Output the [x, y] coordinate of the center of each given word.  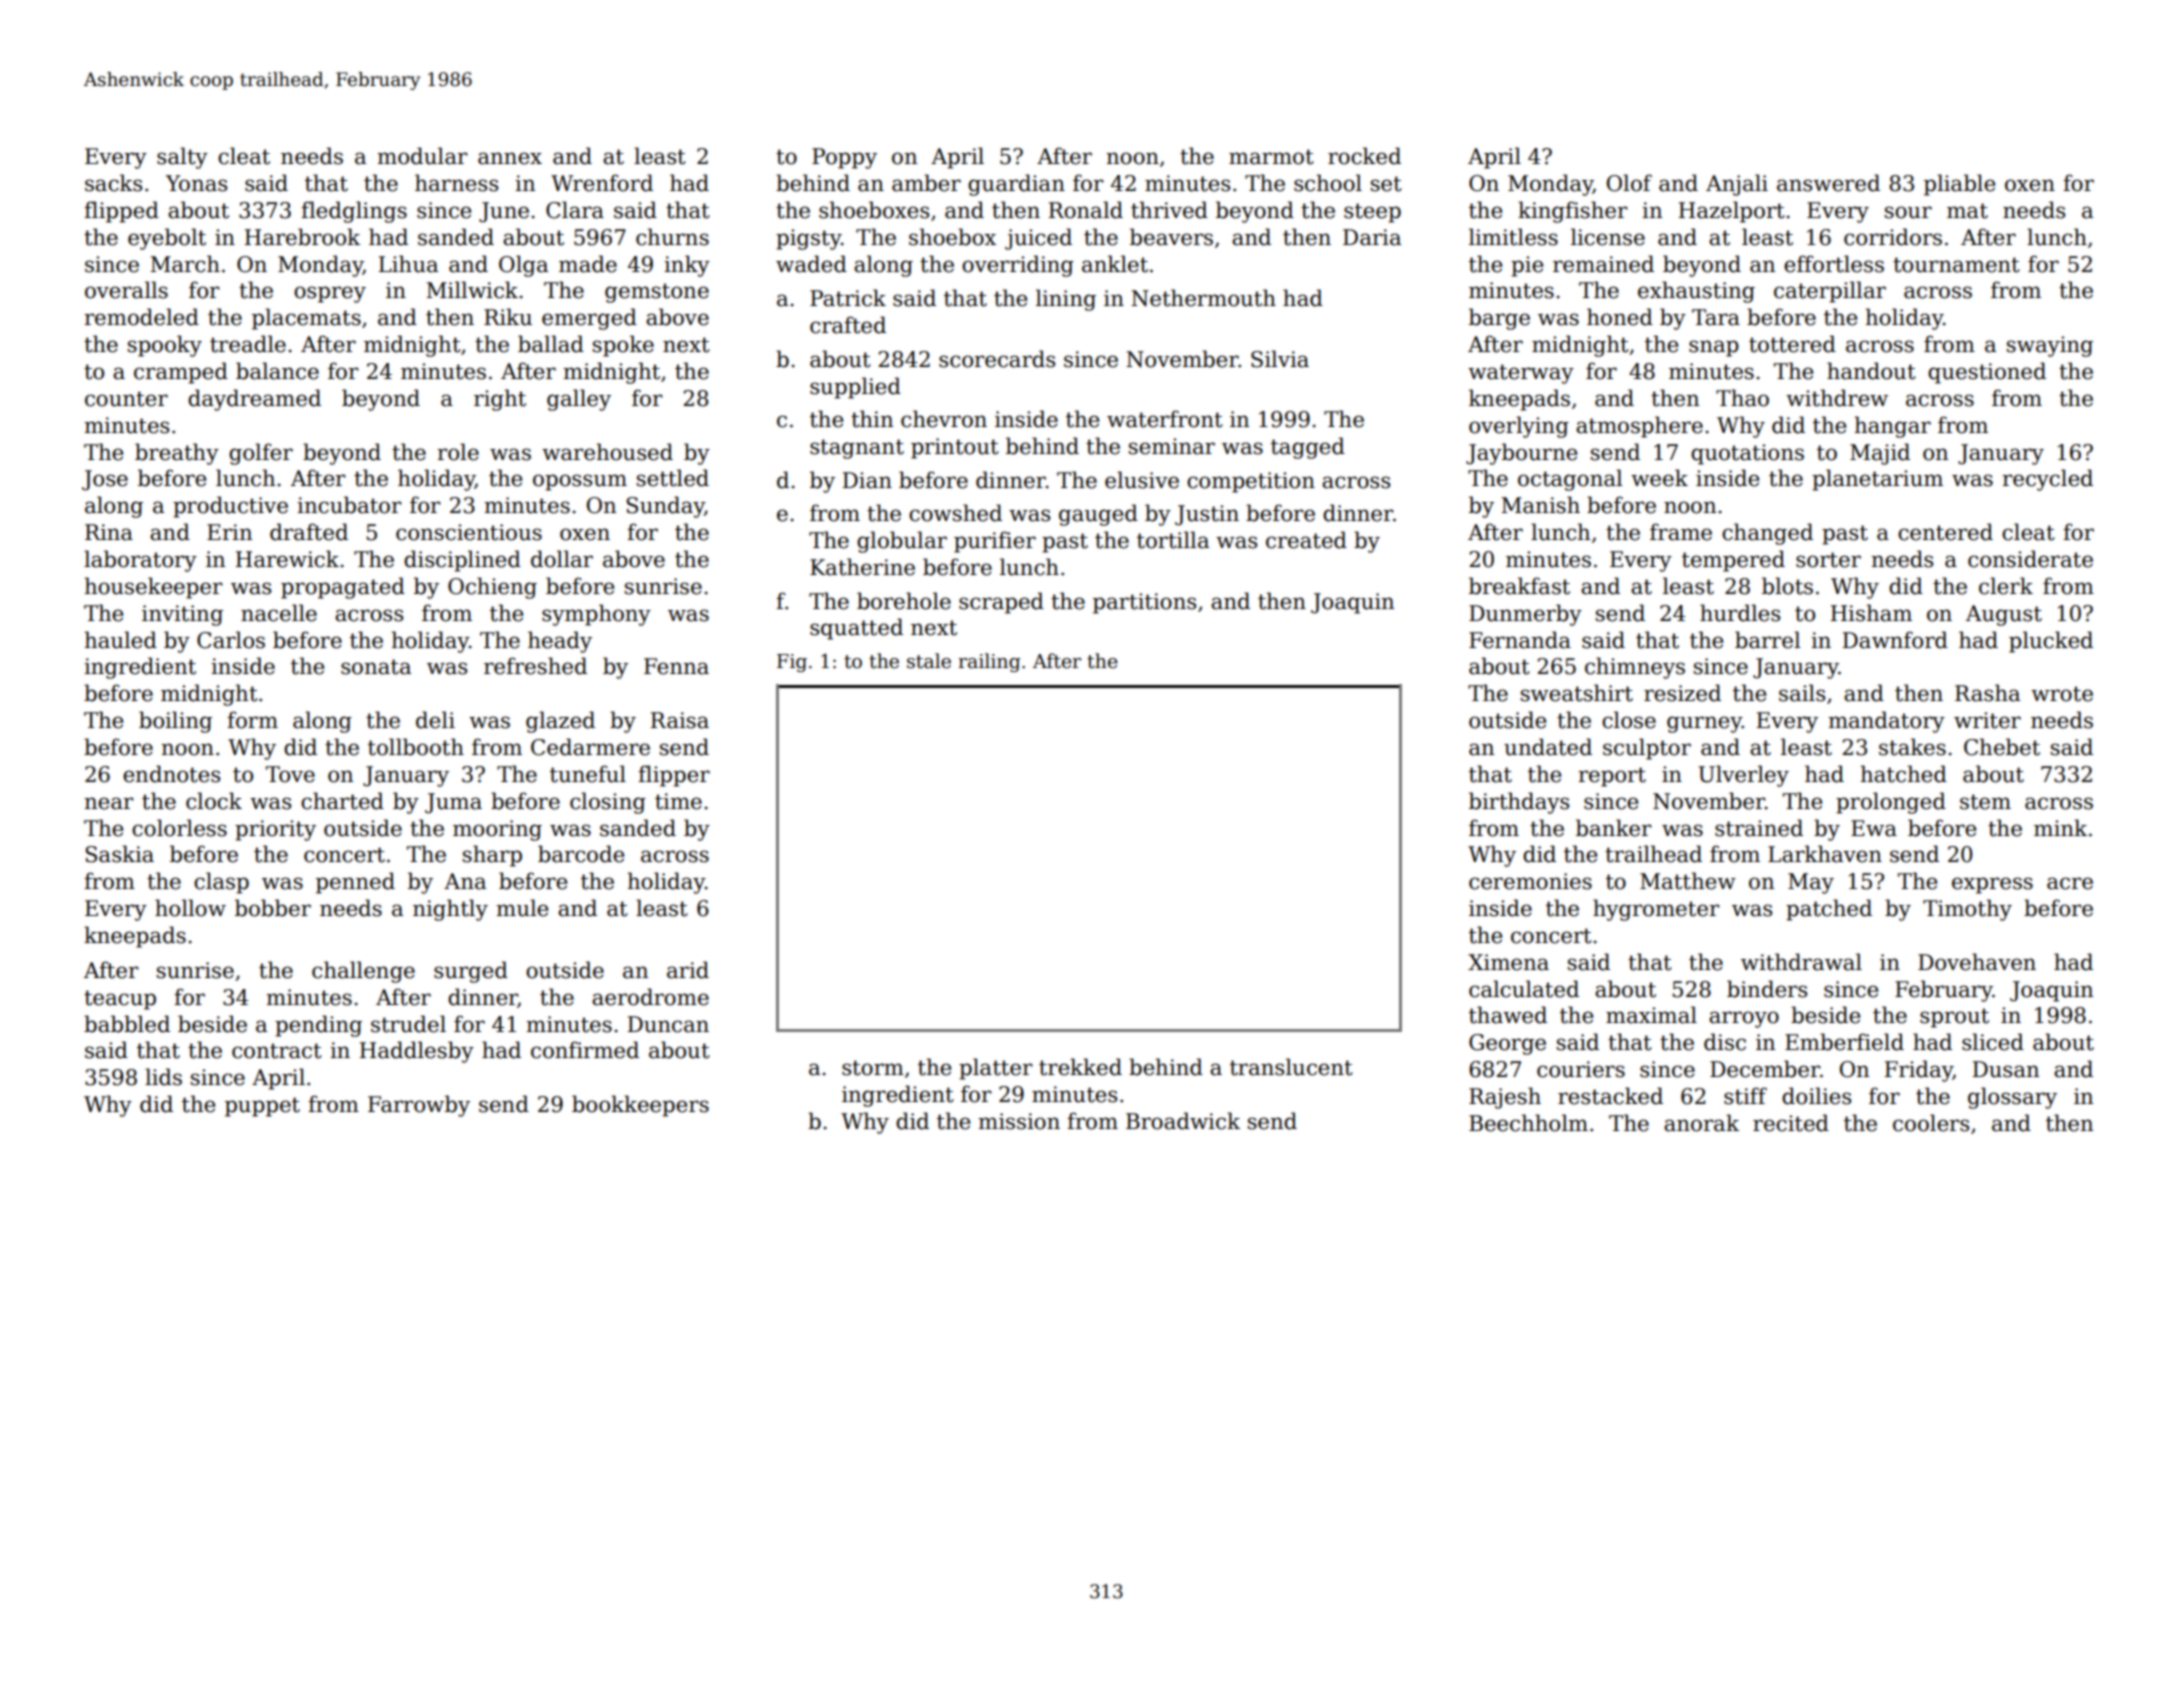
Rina [109, 532]
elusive [1142, 480]
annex [510, 158]
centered [1945, 532]
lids [163, 1077]
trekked [1080, 1067]
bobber [273, 908]
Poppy [844, 158]
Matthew [1688, 881]
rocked [1364, 156]
